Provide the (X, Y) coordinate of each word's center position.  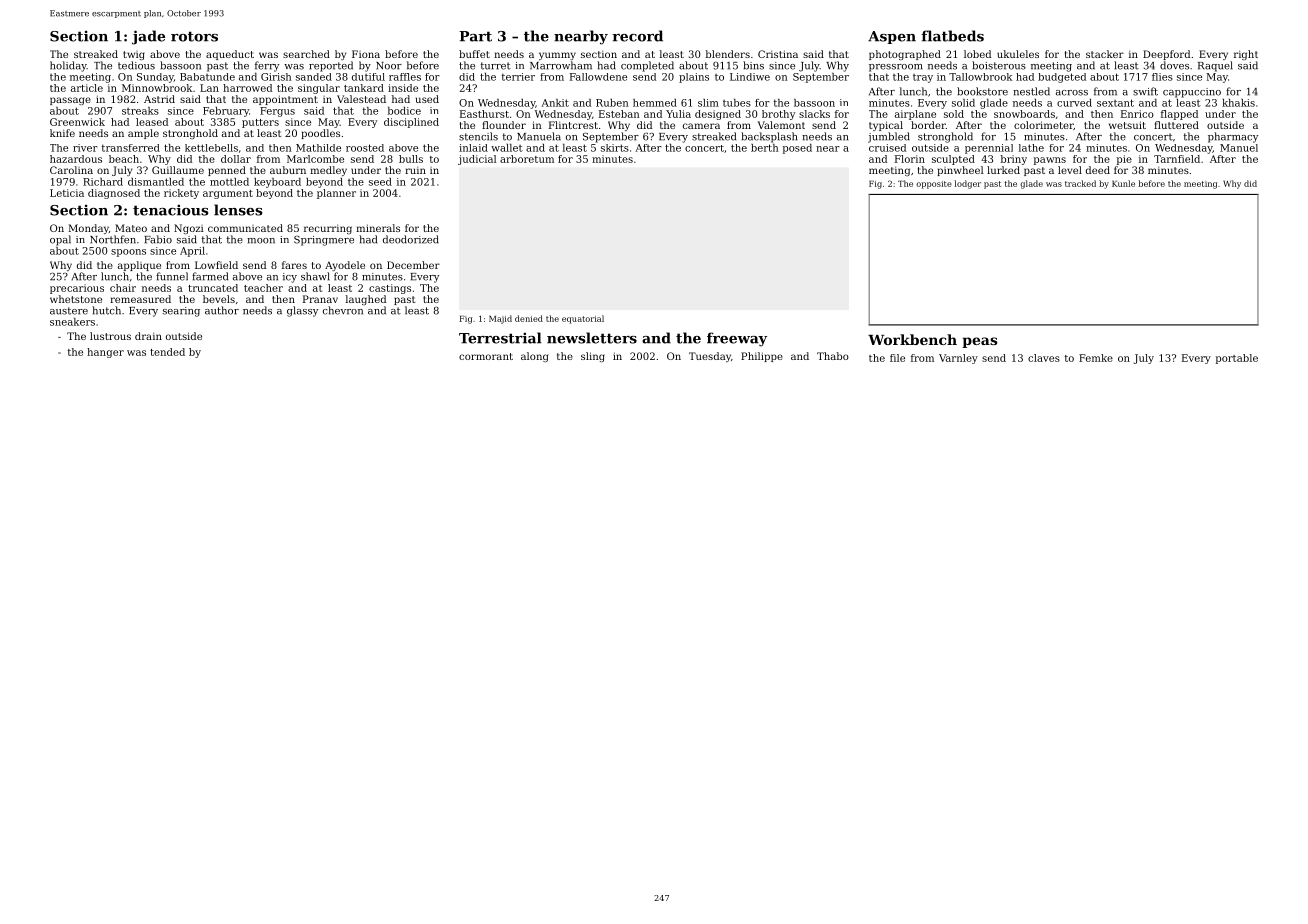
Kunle (1123, 183)
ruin (415, 170)
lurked (1003, 170)
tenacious (170, 210)
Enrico (1137, 114)
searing (181, 312)
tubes (737, 103)
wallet (507, 148)
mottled (229, 182)
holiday (68, 66)
